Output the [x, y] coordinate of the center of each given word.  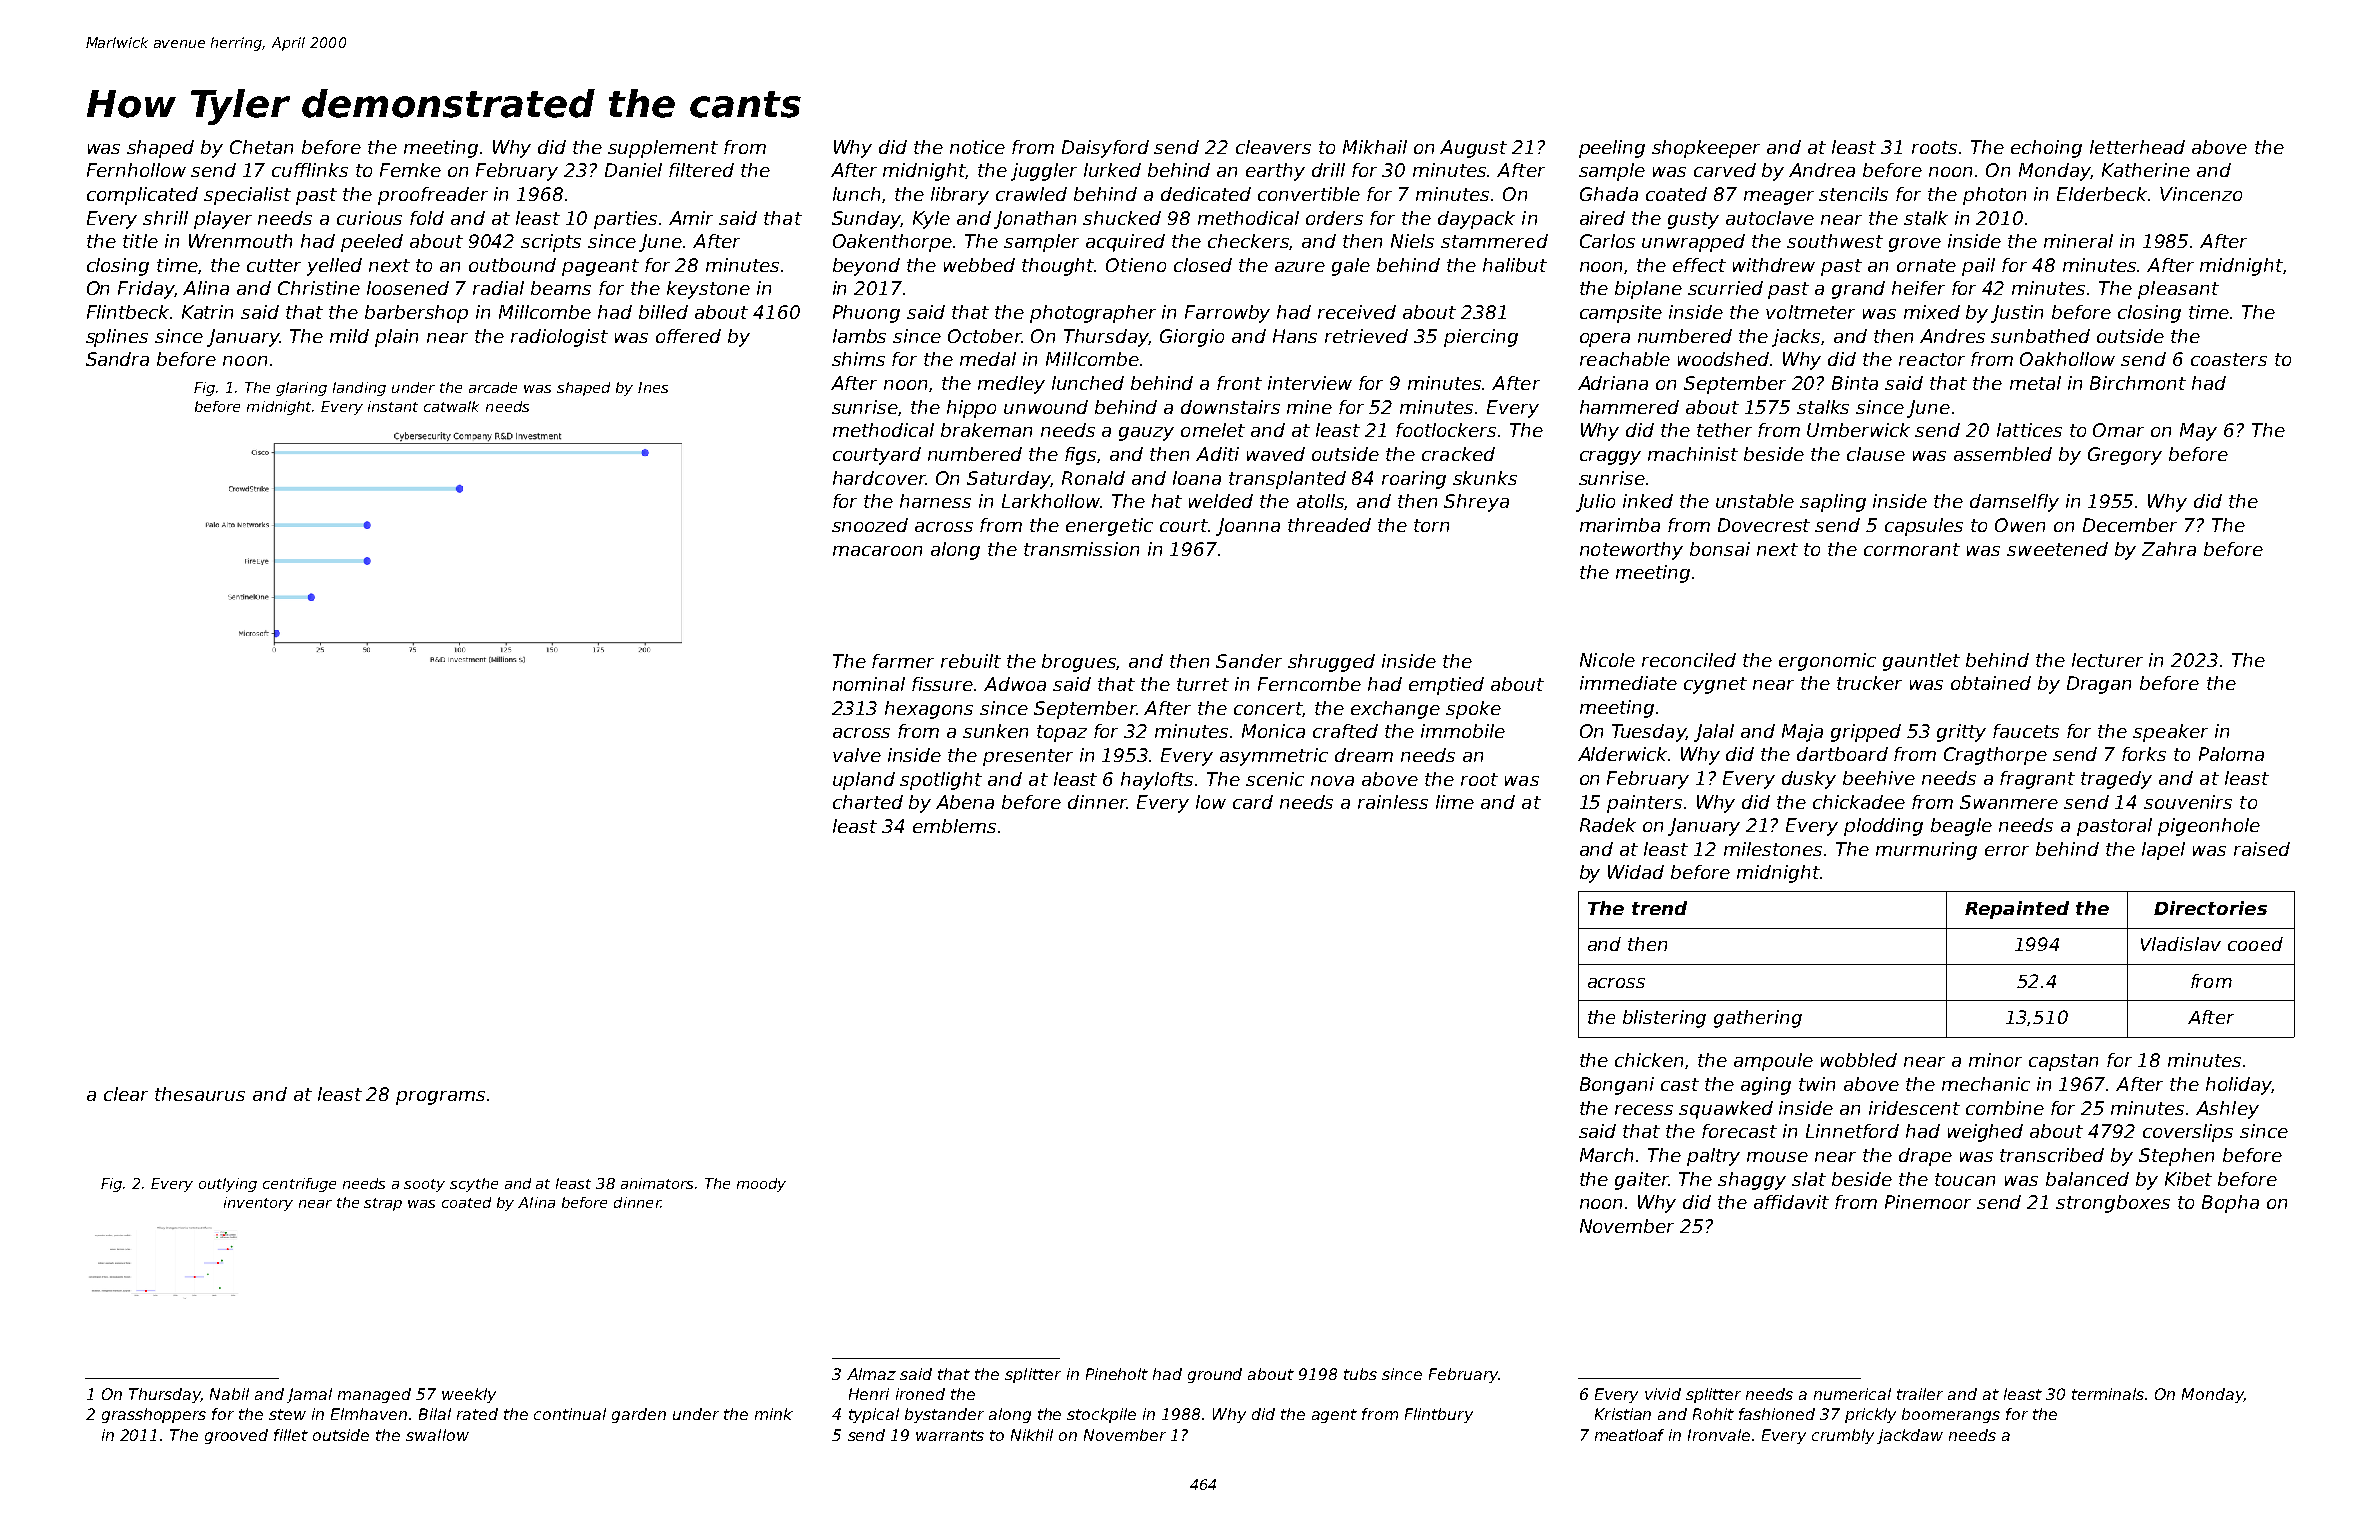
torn [1431, 525]
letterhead [2137, 147]
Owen [2020, 525]
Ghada [1609, 194]
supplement [663, 149]
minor [1995, 1060]
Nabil [229, 1394]
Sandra [117, 359]
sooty [424, 1185]
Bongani [1617, 1086]
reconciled [1689, 660]
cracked [1458, 454]
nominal [869, 684]
